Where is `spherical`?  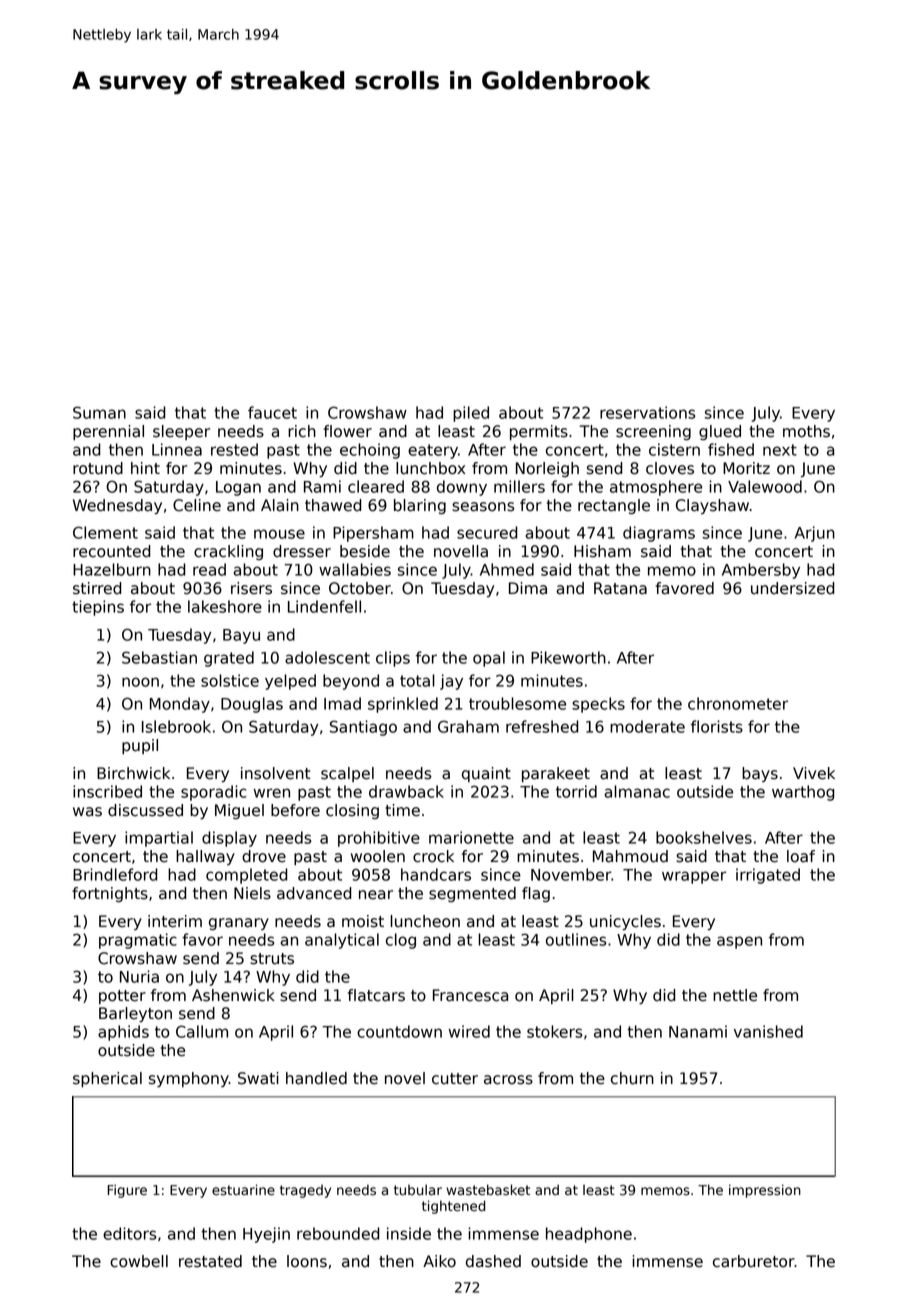
spherical is located at coordinates (107, 1079).
